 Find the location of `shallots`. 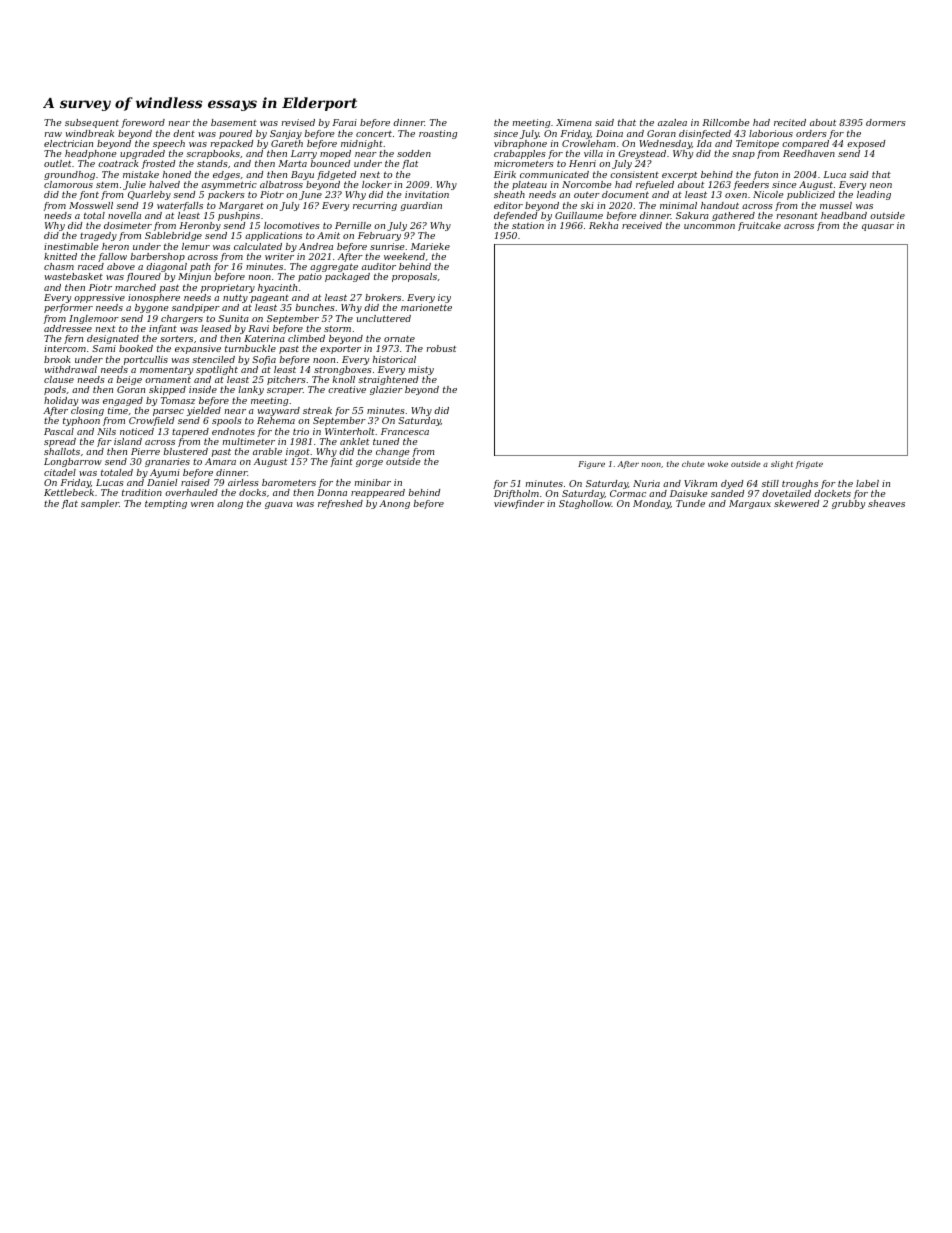

shallots is located at coordinates (62, 451).
